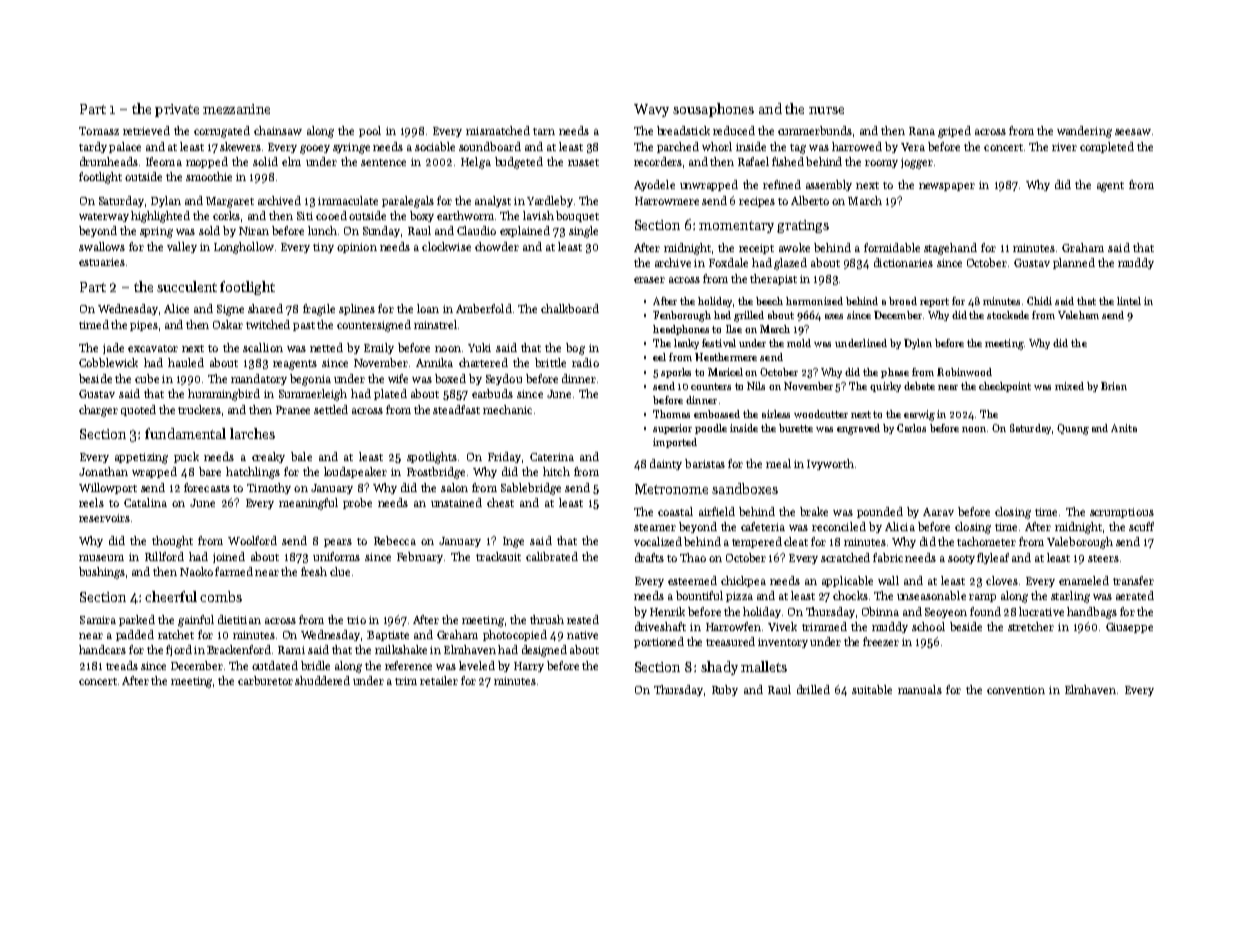 This screenshot has width=1233, height=952. What do you see at coordinates (1133, 580) in the screenshot?
I see `transfer` at bounding box center [1133, 580].
